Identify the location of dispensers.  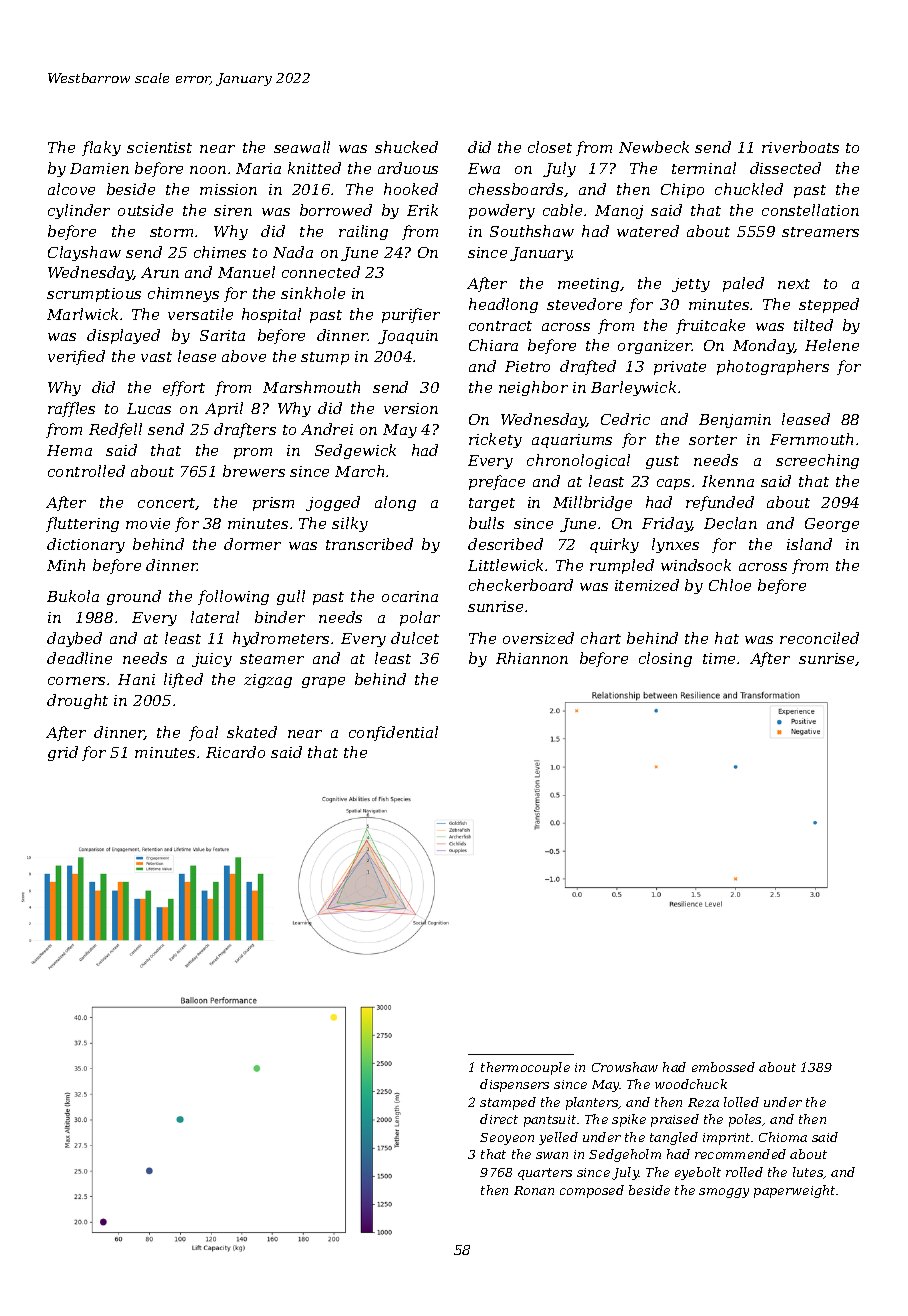
(514, 1085).
